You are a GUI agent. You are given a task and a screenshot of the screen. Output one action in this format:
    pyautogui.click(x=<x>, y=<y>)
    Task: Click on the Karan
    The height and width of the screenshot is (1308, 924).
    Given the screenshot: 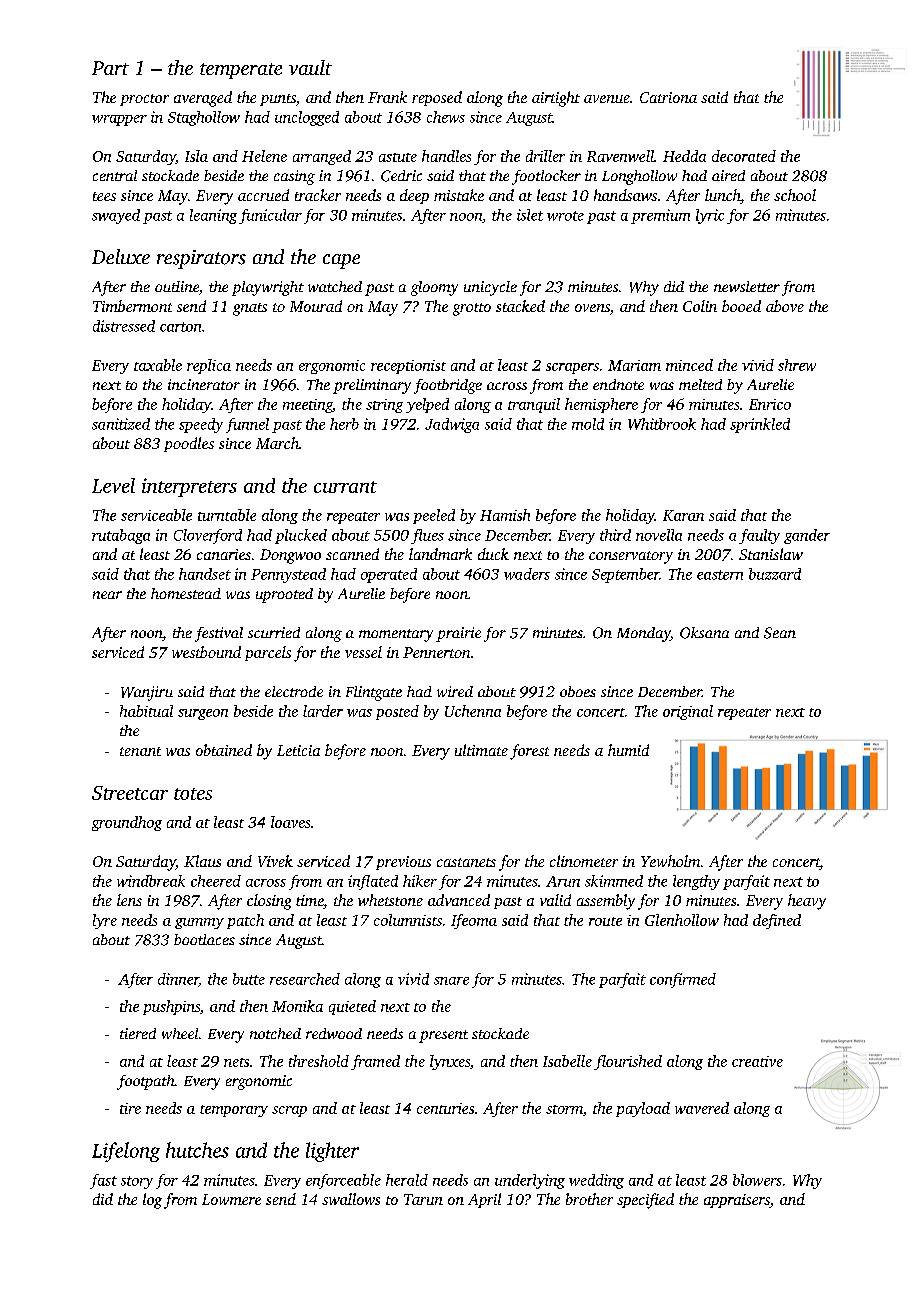 What is the action you would take?
    pyautogui.click(x=683, y=515)
